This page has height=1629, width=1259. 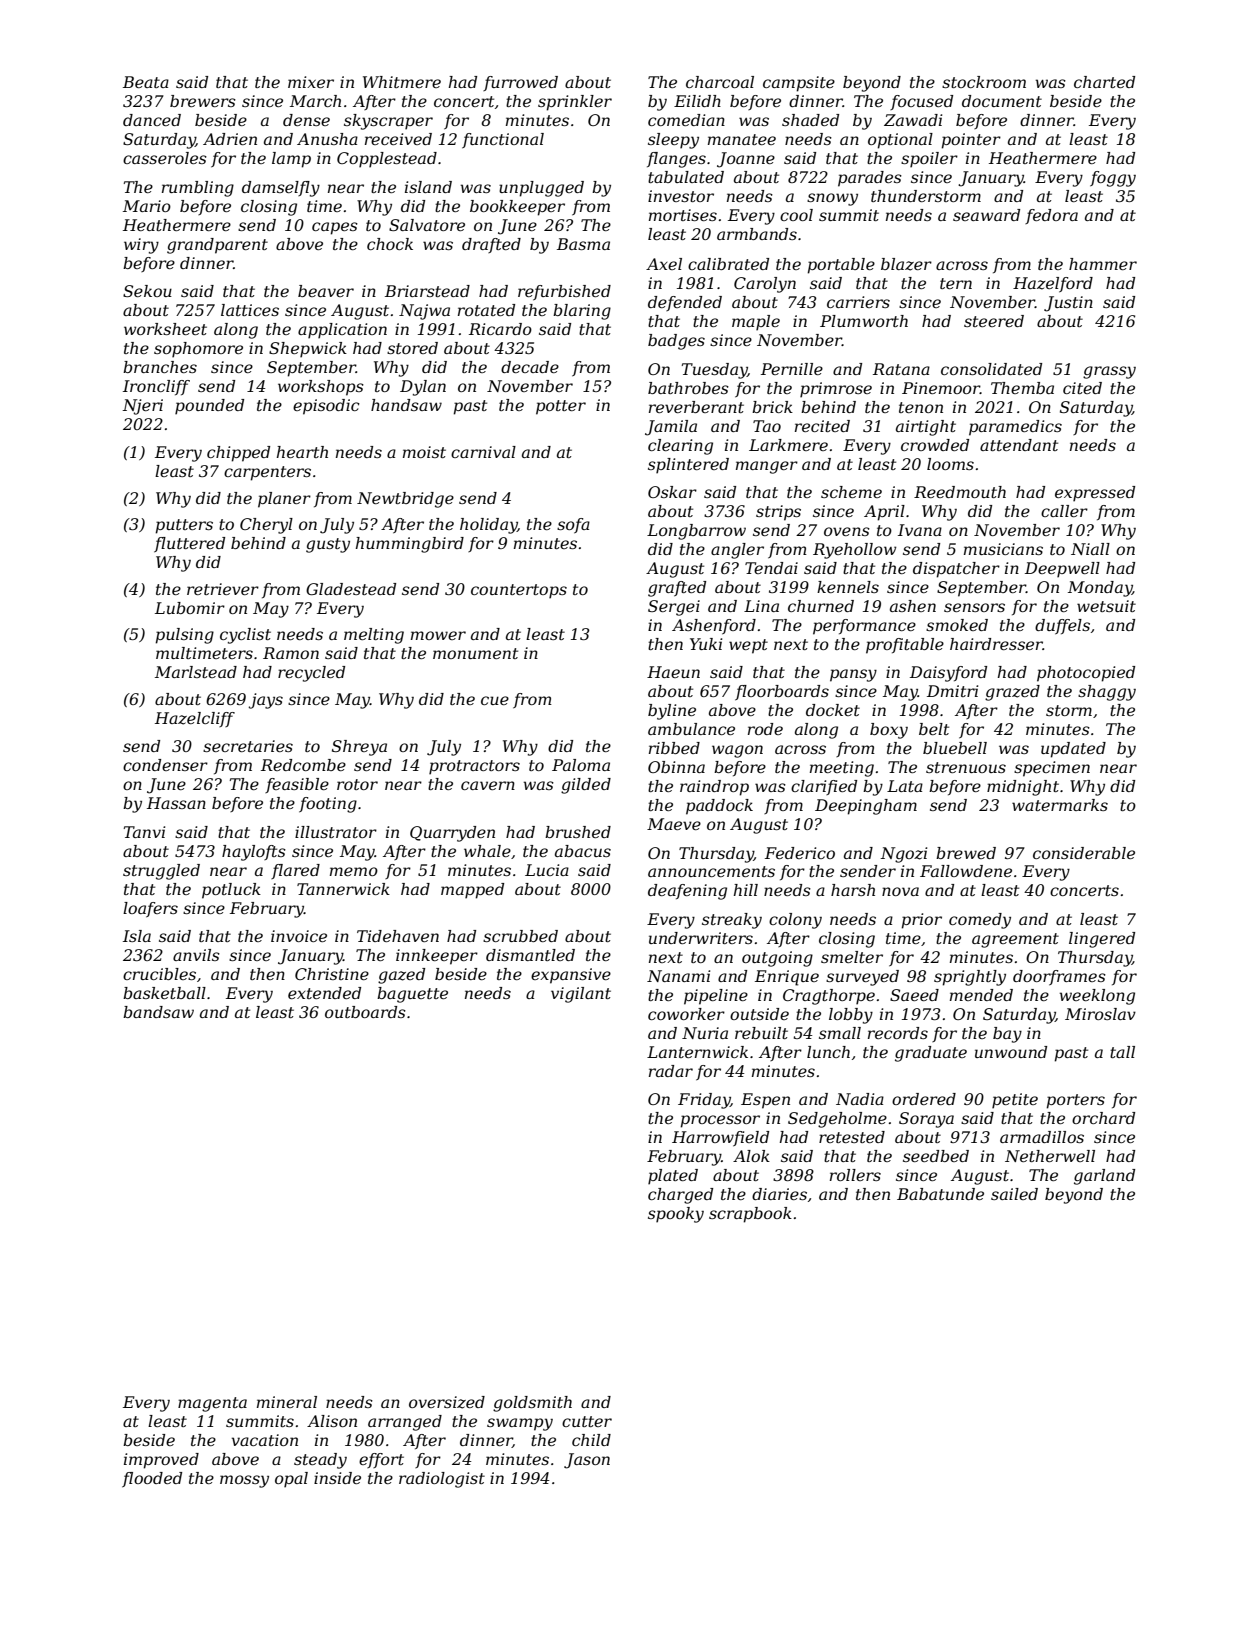 I want to click on manger, so click(x=767, y=467).
